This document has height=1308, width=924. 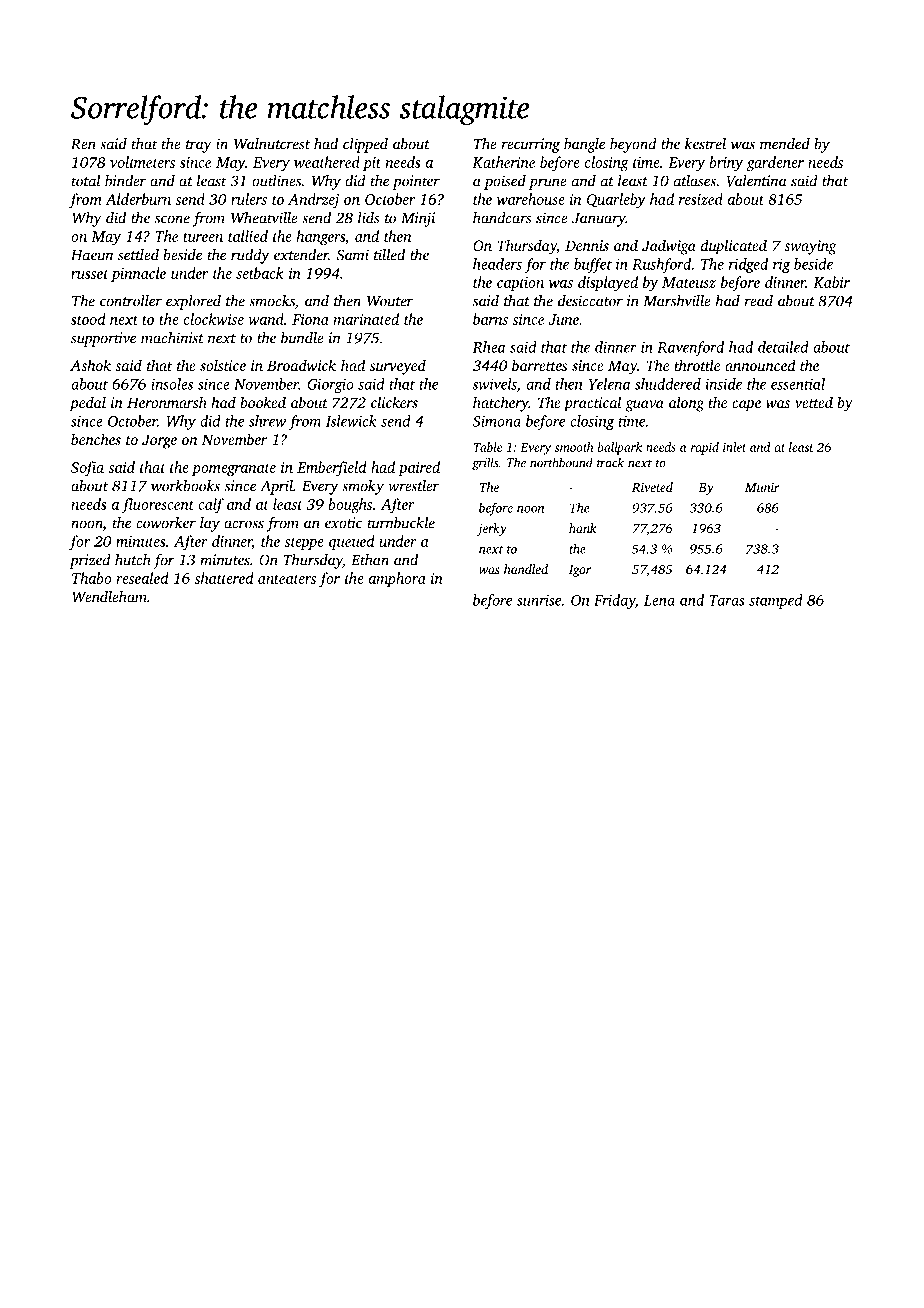 What do you see at coordinates (86, 181) in the document?
I see `total` at bounding box center [86, 181].
